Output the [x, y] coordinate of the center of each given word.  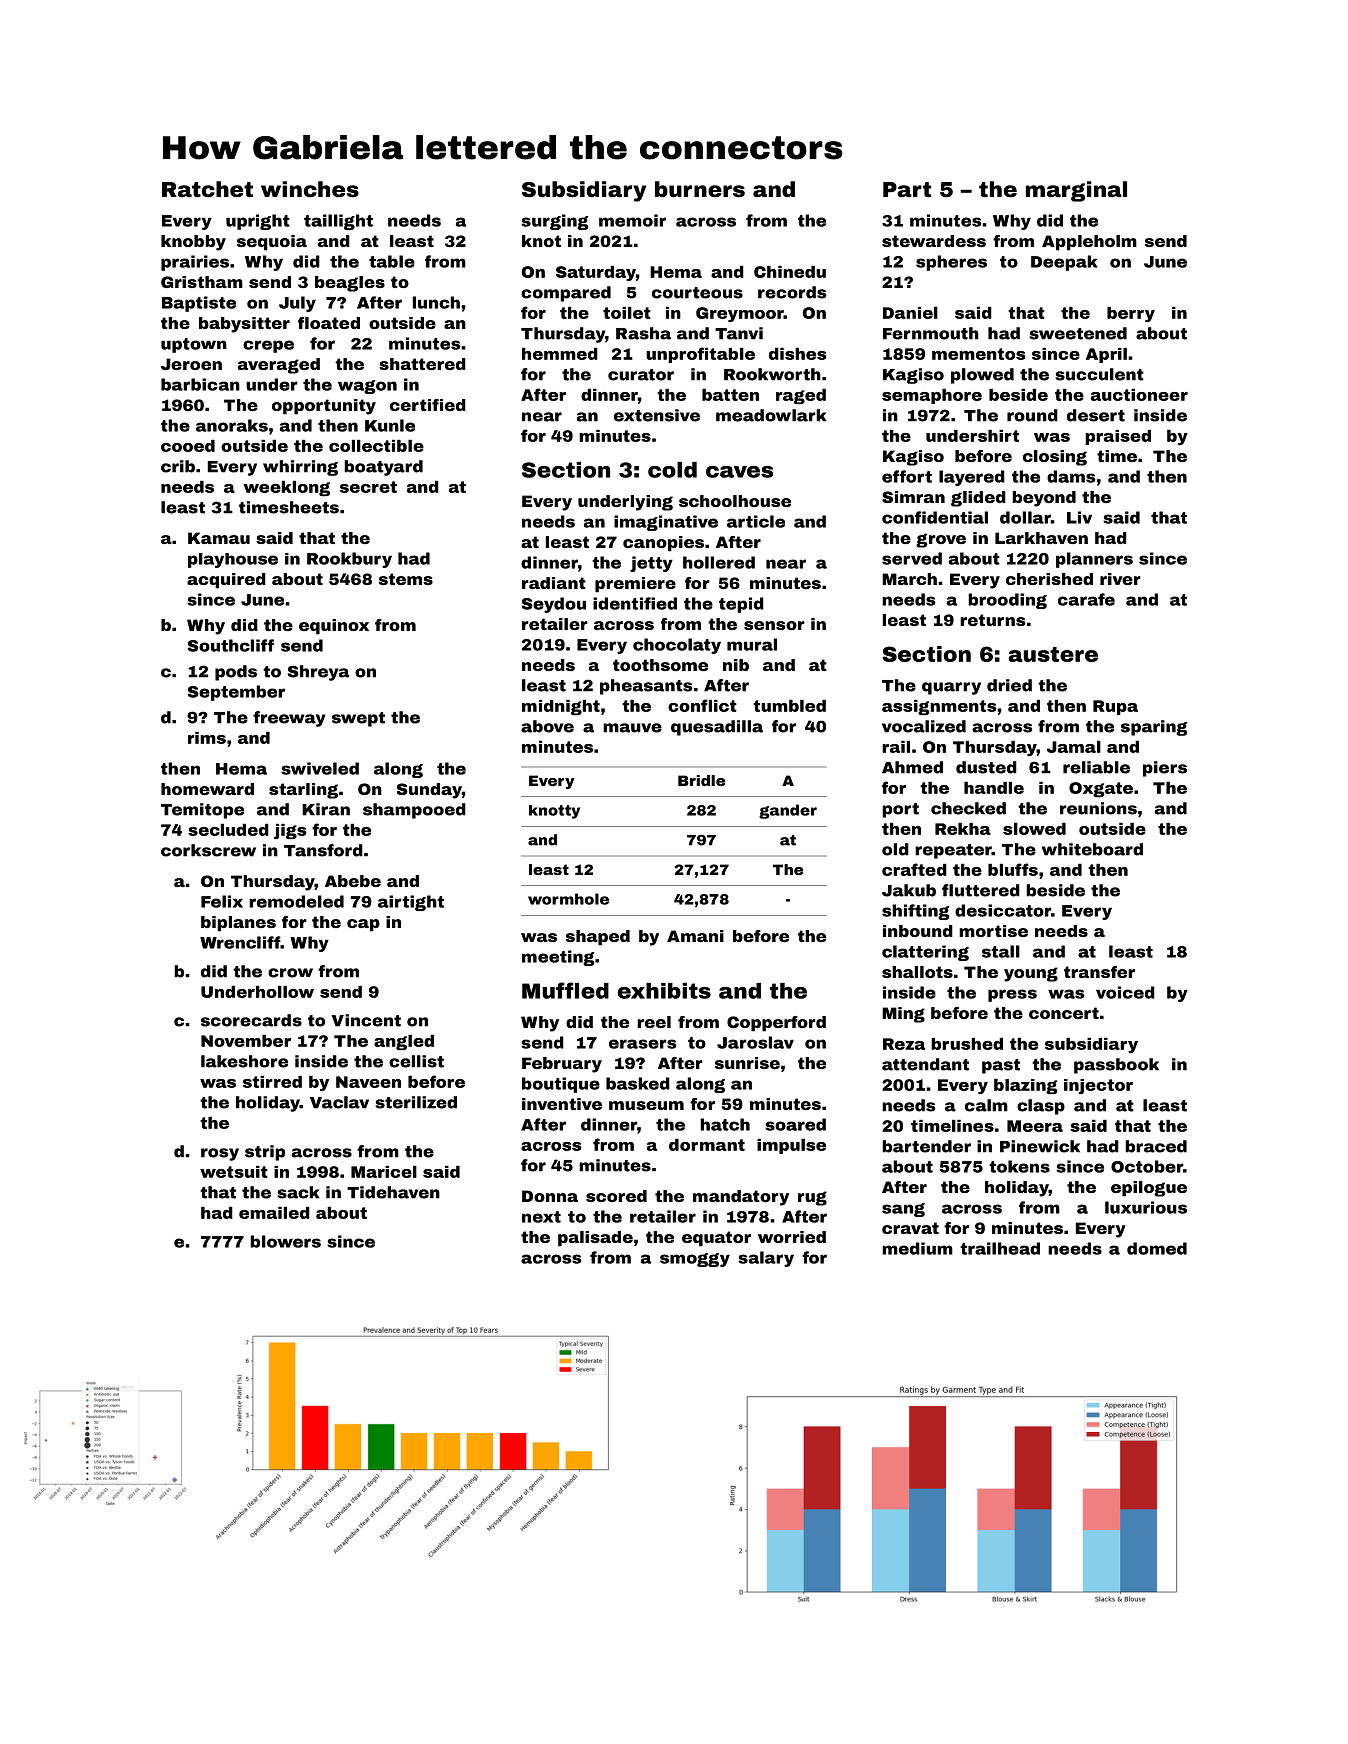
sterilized [416, 1102]
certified [428, 405]
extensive [657, 415]
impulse [791, 1146]
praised [1118, 437]
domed [1157, 1248]
